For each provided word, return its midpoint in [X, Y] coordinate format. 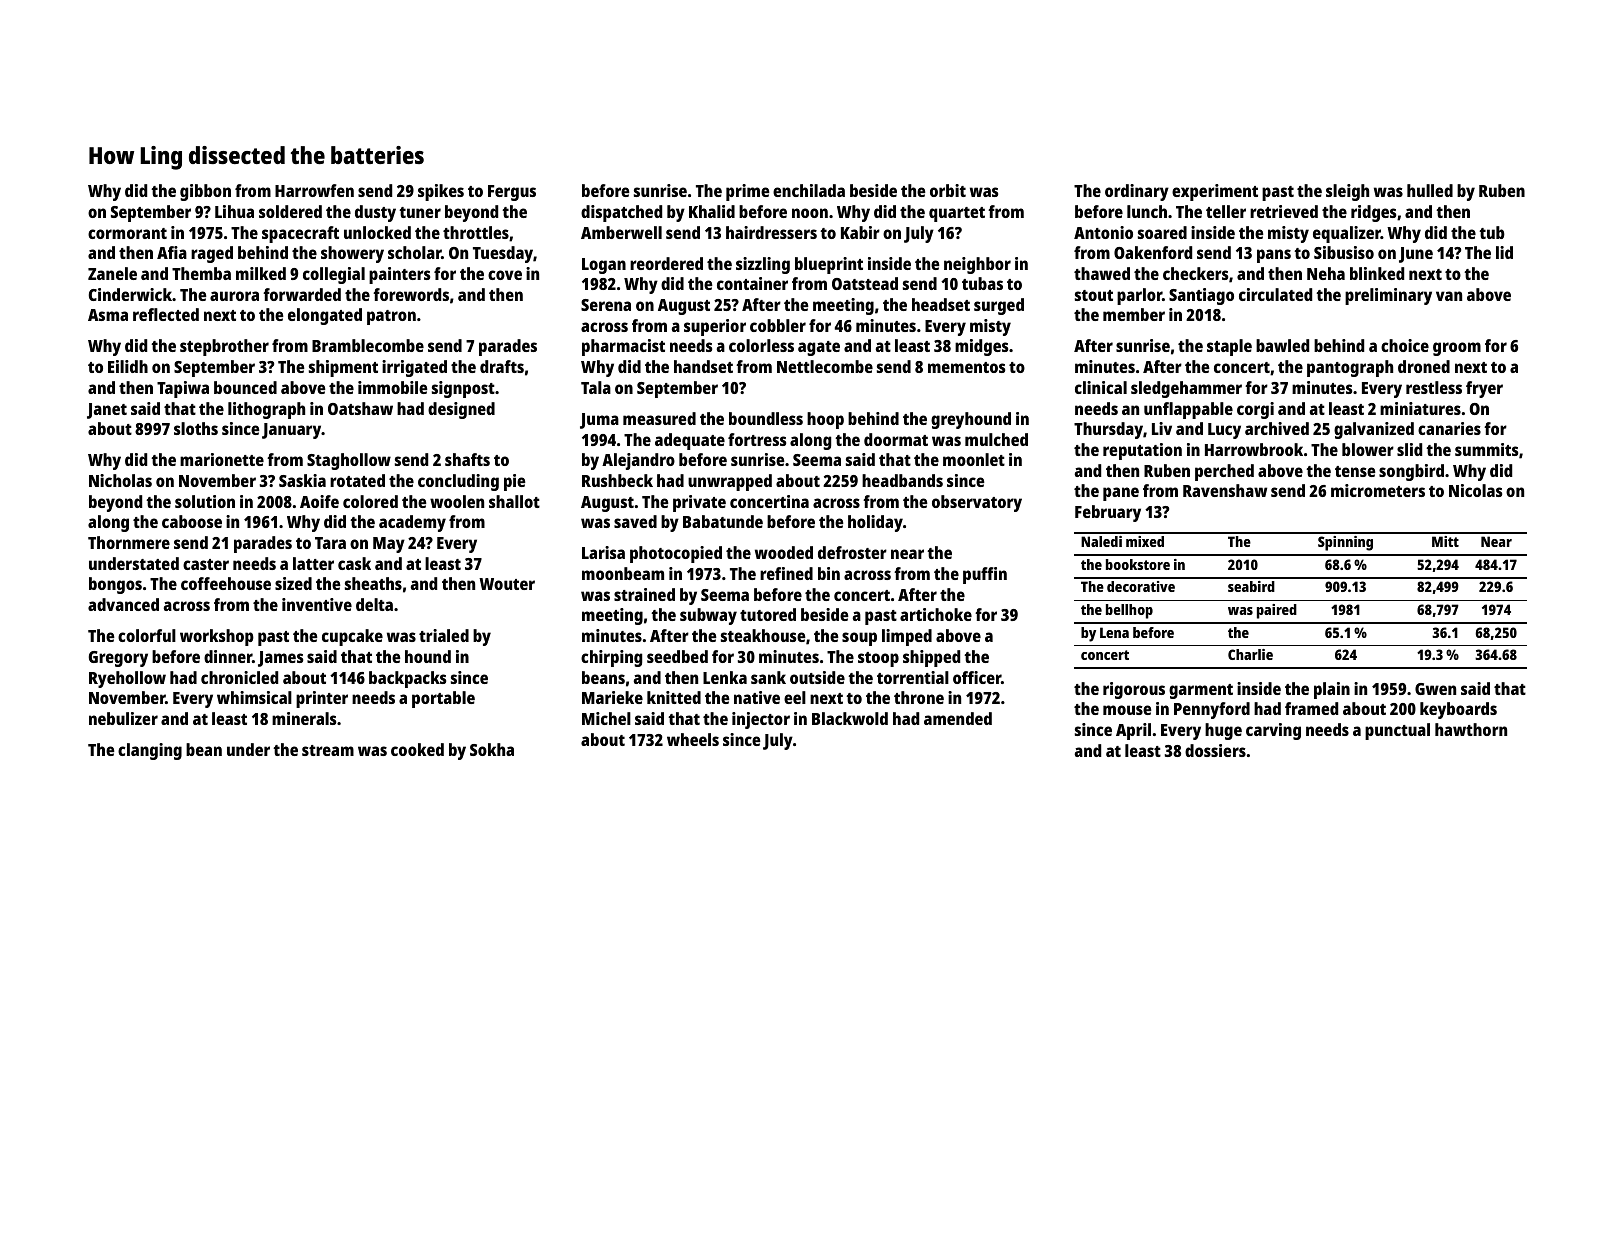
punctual [1397, 731]
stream [328, 750]
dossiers [1215, 750]
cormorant [127, 233]
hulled [1430, 190]
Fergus [512, 193]
